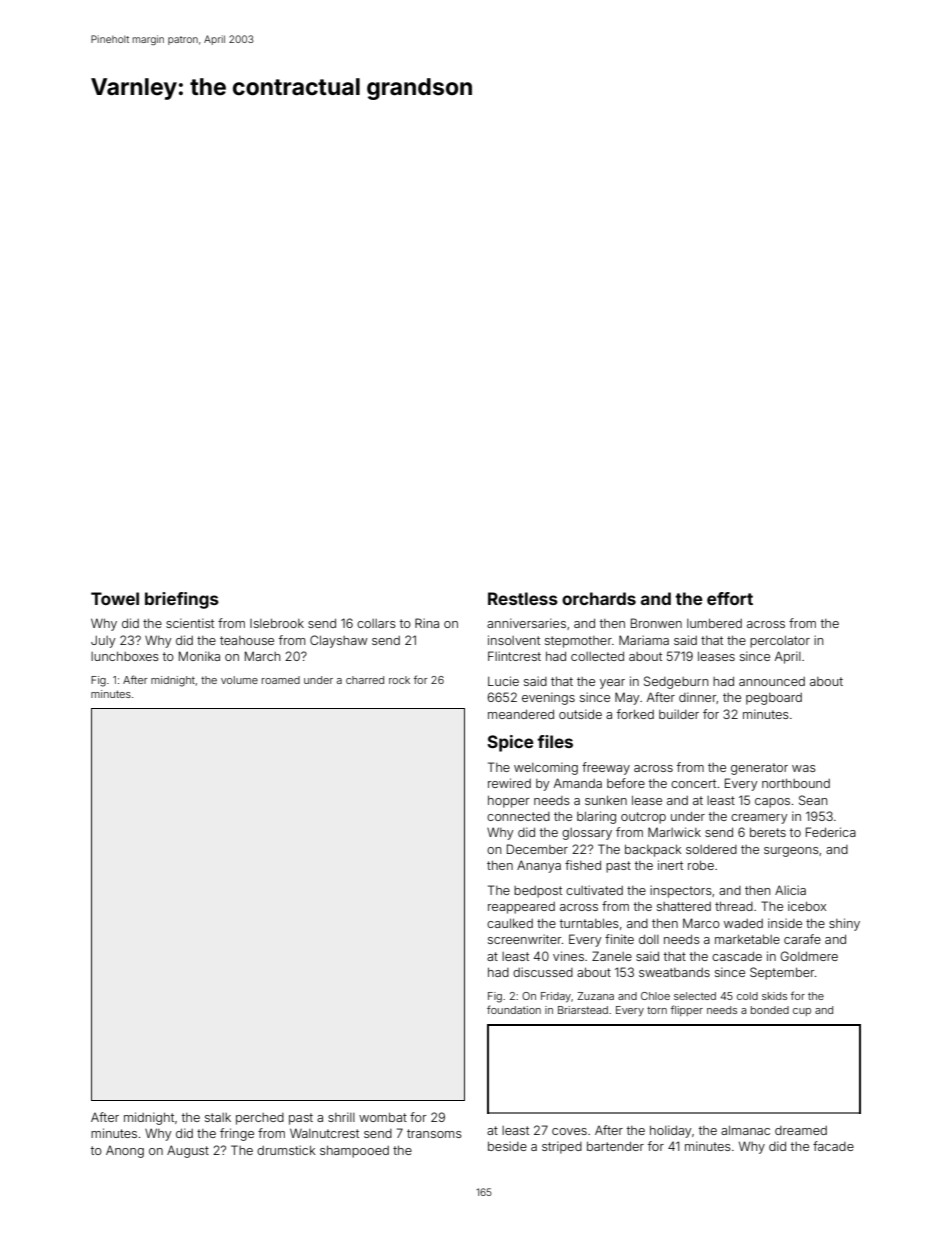  What do you see at coordinates (539, 866) in the screenshot?
I see `Ananya` at bounding box center [539, 866].
